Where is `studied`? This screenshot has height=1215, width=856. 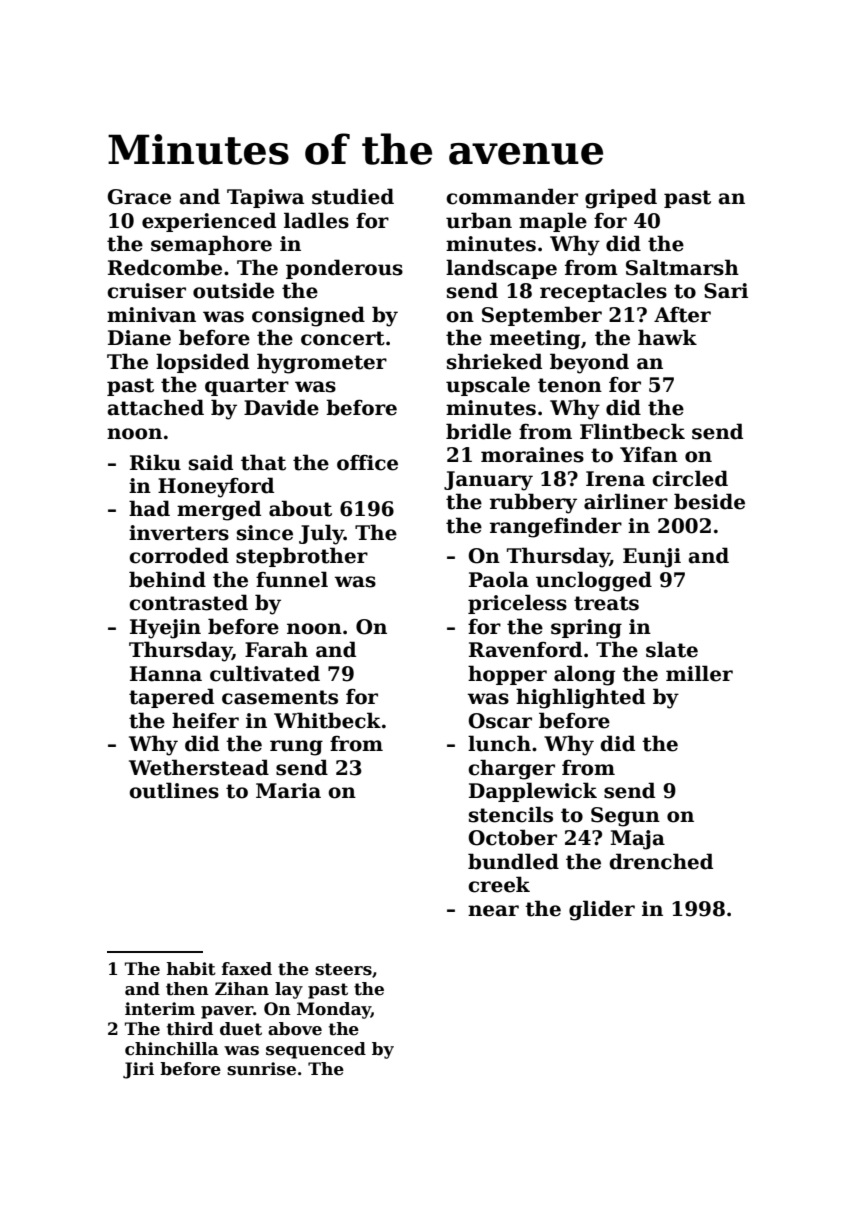 studied is located at coordinates (353, 196).
